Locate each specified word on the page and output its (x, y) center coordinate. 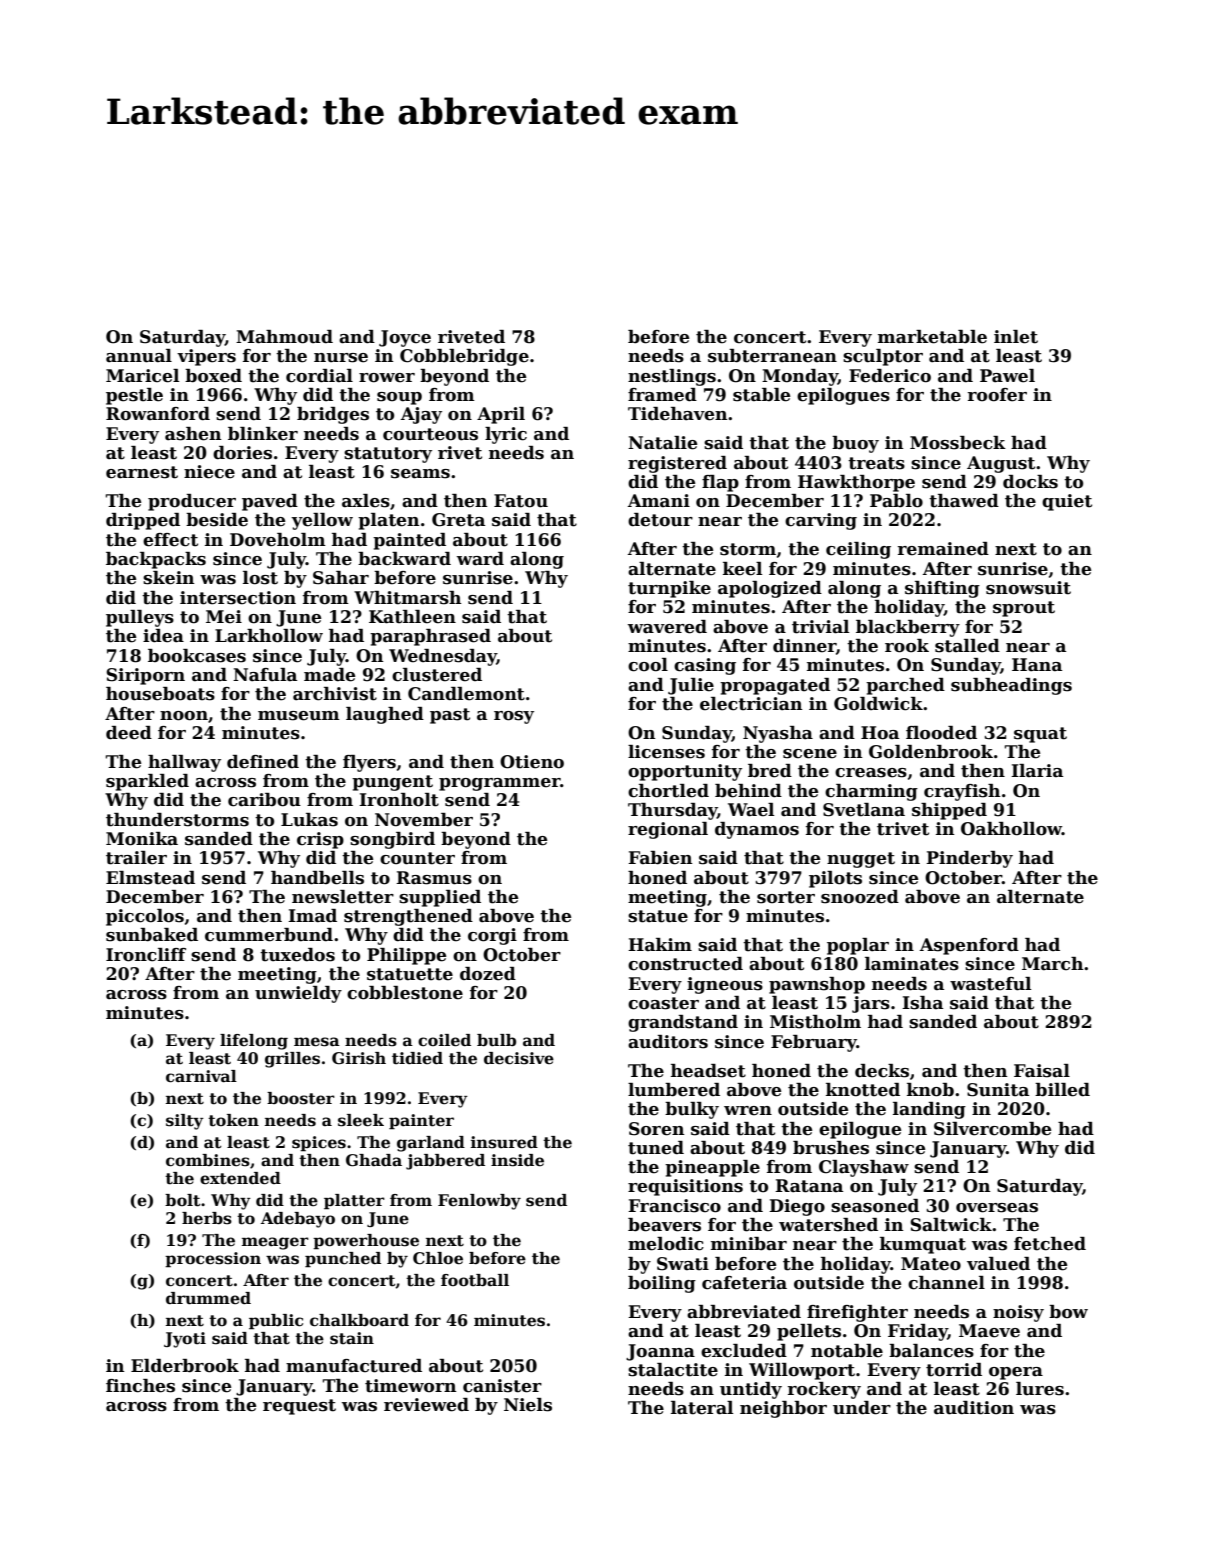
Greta (458, 520)
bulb (496, 1040)
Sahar (341, 578)
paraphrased (430, 637)
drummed (208, 1298)
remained (943, 549)
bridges (333, 415)
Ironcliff (146, 955)
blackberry (908, 628)
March (1052, 964)
